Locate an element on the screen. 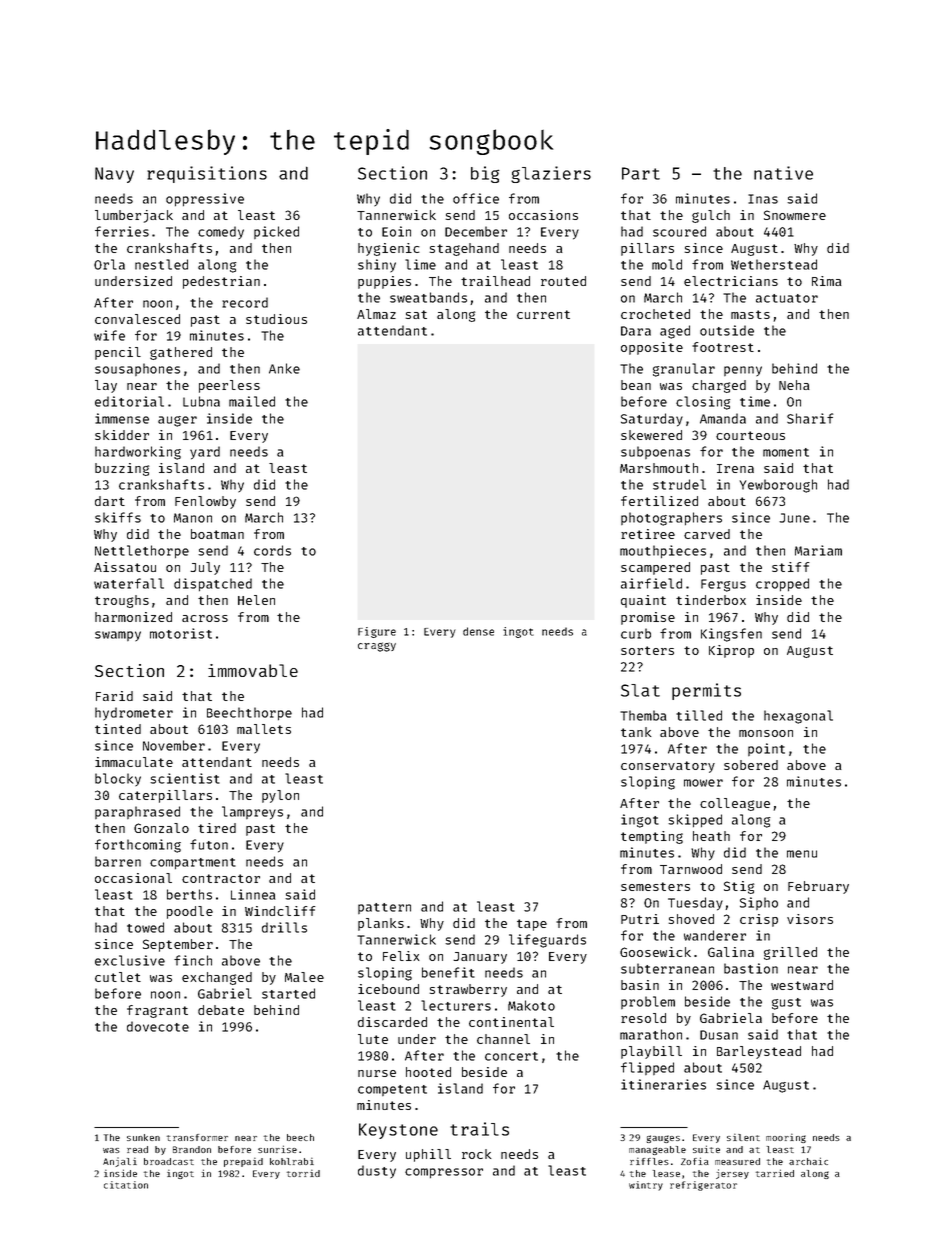 This screenshot has width=952, height=1233. lease is located at coordinates (666, 1173).
